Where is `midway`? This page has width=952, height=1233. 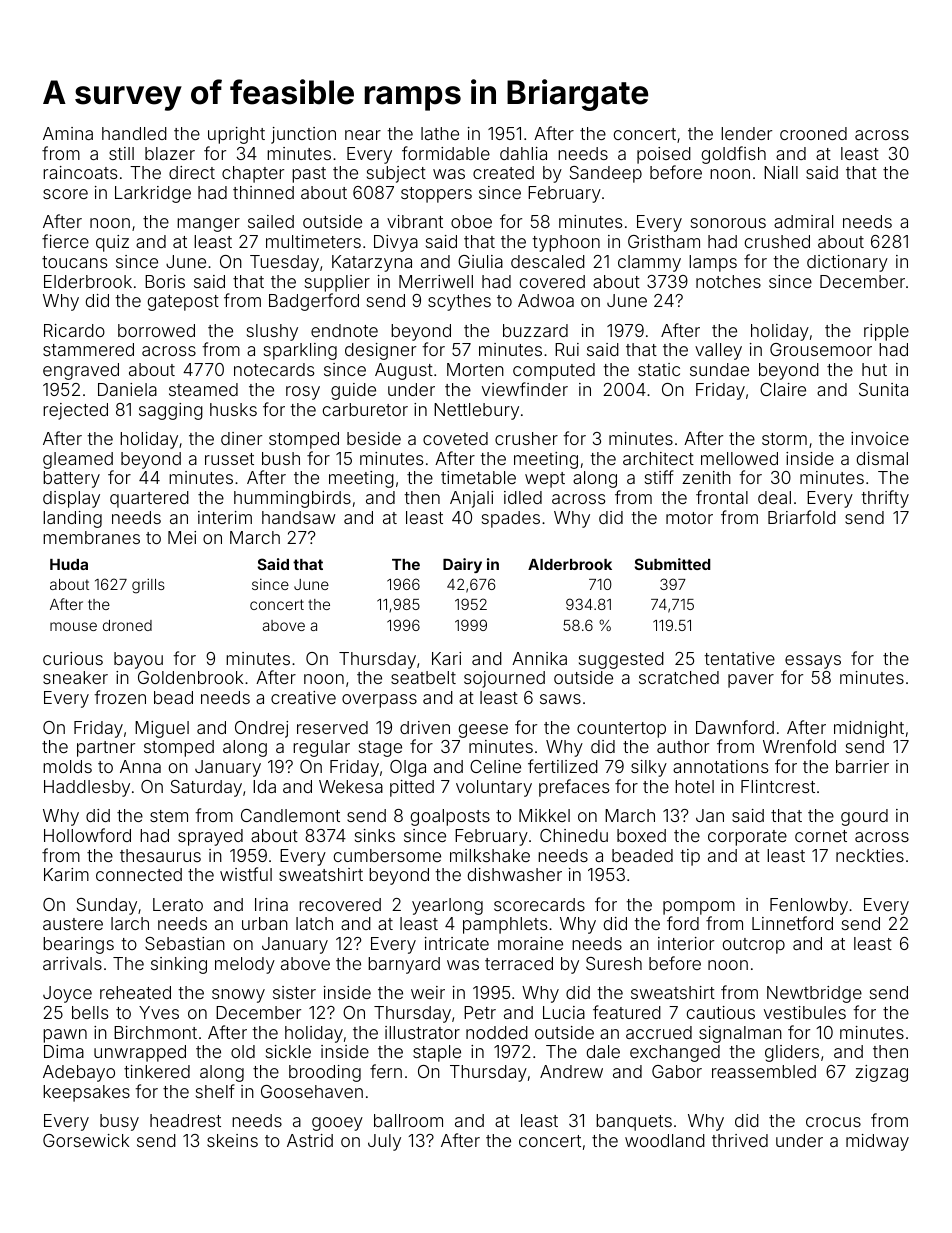 midway is located at coordinates (877, 1142).
